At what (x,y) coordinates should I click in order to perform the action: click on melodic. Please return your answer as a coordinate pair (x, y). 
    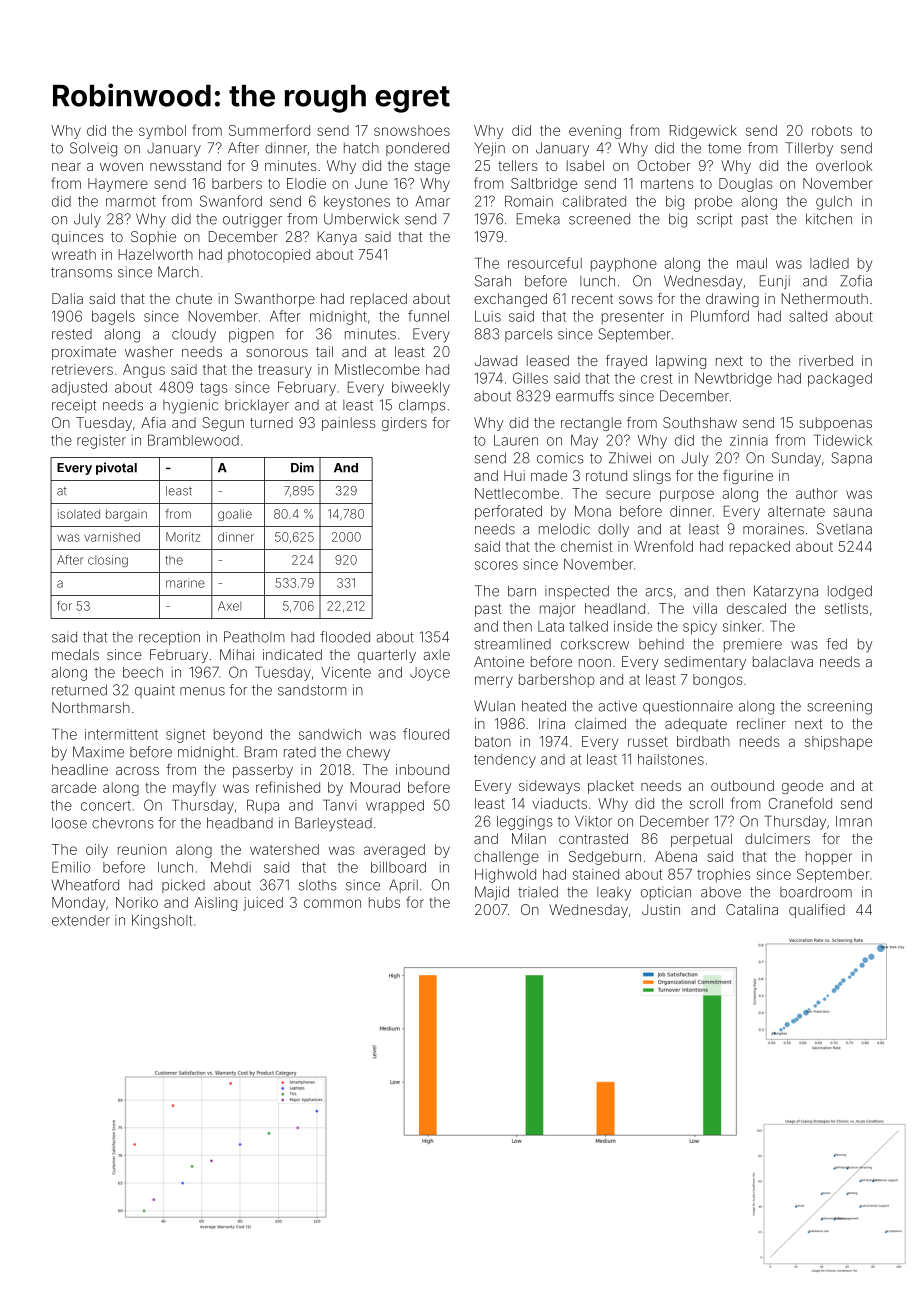
    Looking at the image, I should click on (564, 529).
